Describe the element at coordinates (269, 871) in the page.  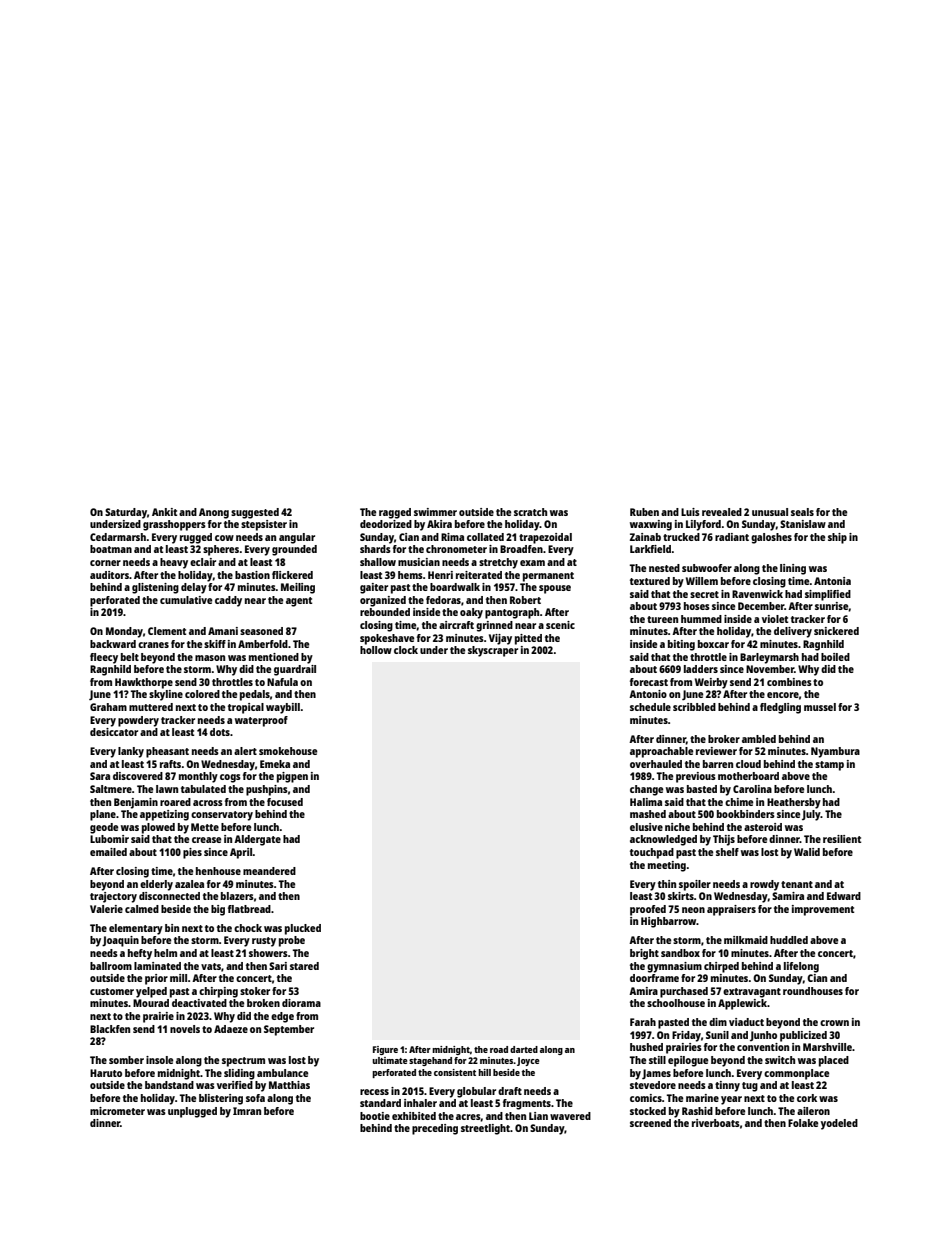
I see `meandered` at that location.
